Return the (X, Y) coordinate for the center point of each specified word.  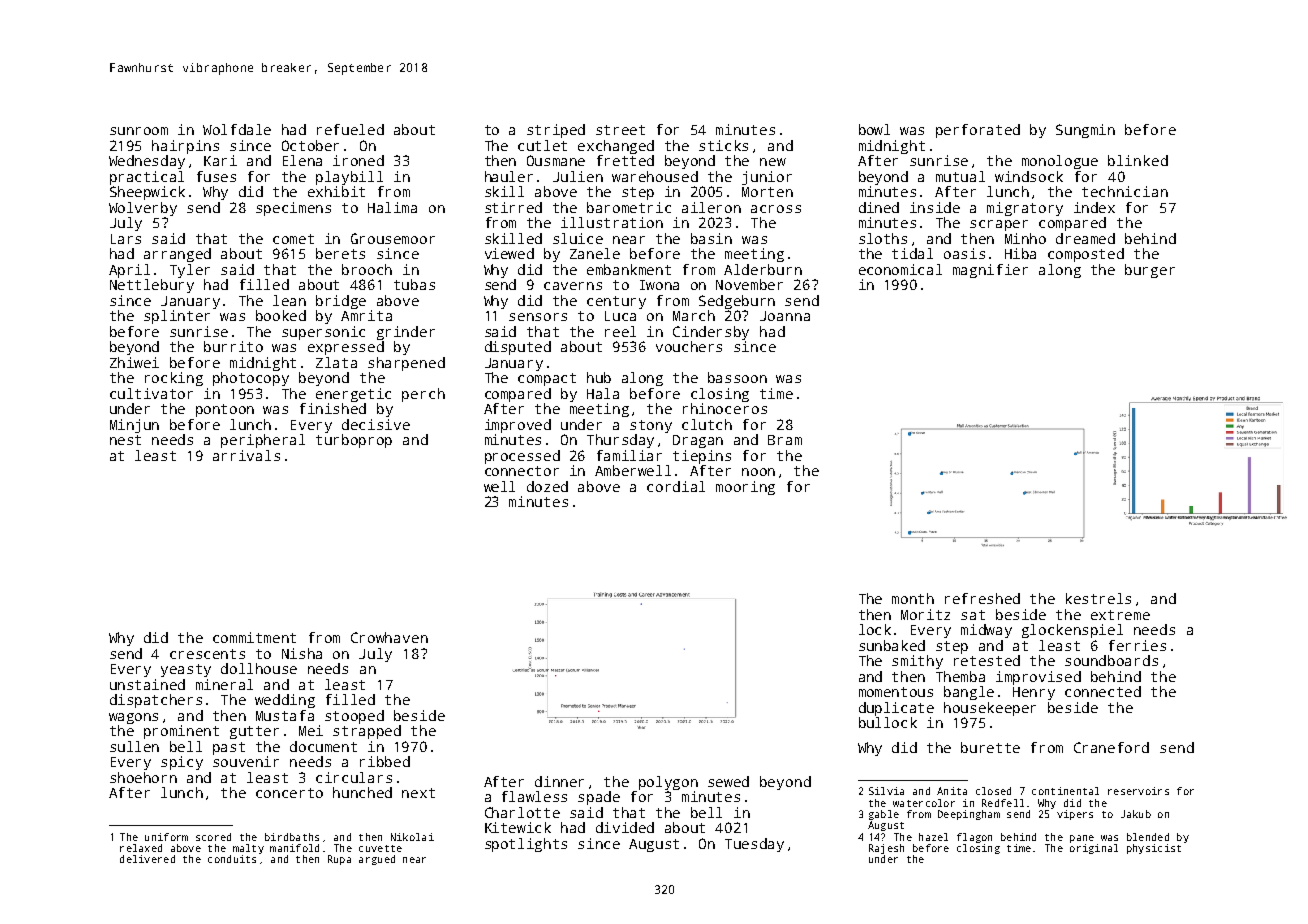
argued (377, 860)
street (620, 130)
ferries (1137, 645)
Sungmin (1085, 131)
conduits (232, 859)
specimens (293, 209)
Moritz (925, 614)
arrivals (246, 455)
